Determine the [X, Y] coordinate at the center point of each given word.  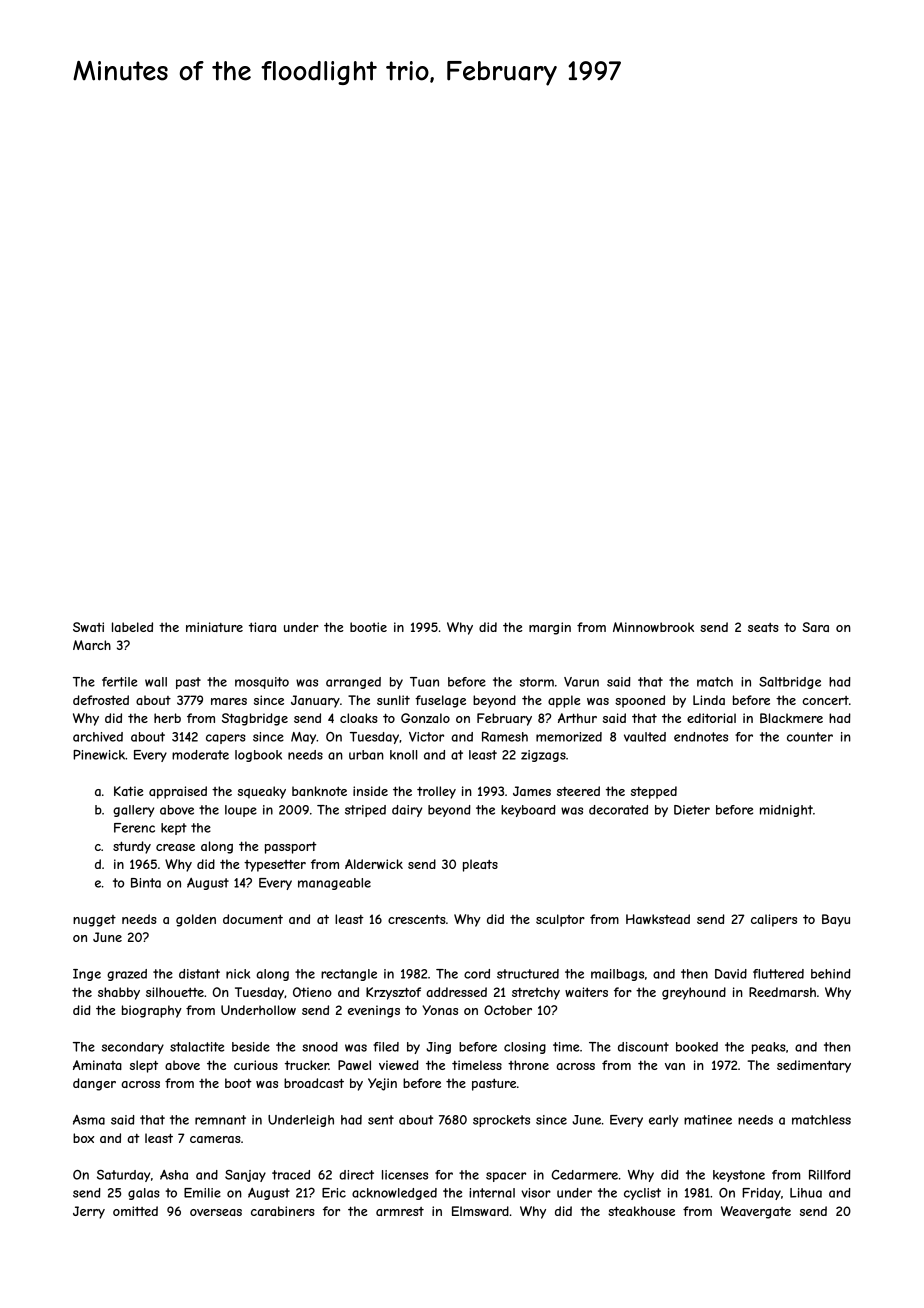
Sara [815, 627]
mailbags [617, 975]
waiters [586, 992]
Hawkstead [658, 919]
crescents [417, 919]
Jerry [89, 1212]
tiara [262, 627]
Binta [146, 883]
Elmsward [480, 1211]
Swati [88, 627]
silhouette [175, 992]
